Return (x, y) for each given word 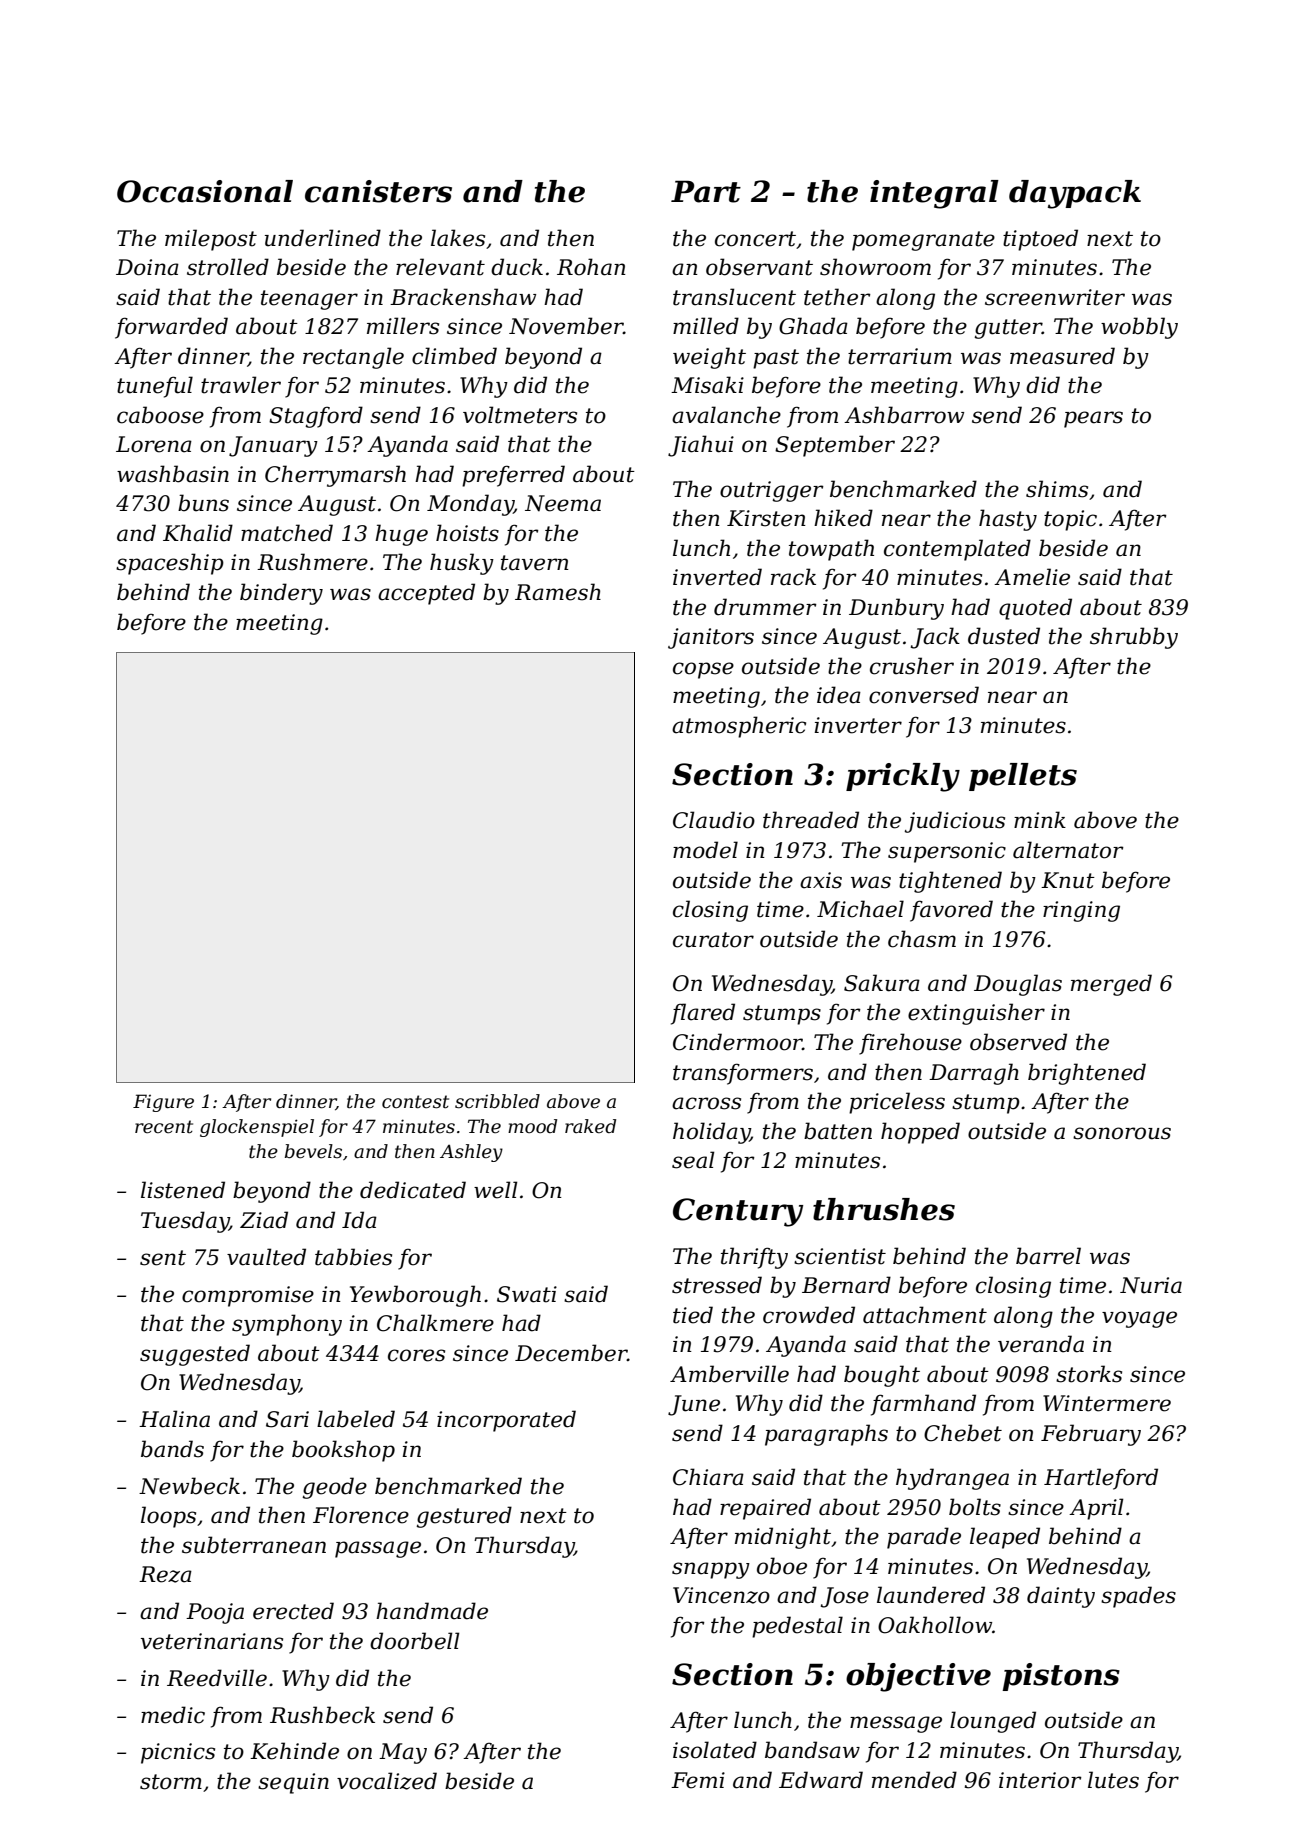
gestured (464, 1517)
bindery (281, 594)
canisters (378, 191)
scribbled (497, 1101)
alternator (1068, 850)
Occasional (205, 191)
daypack (1075, 194)
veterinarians (212, 1641)
